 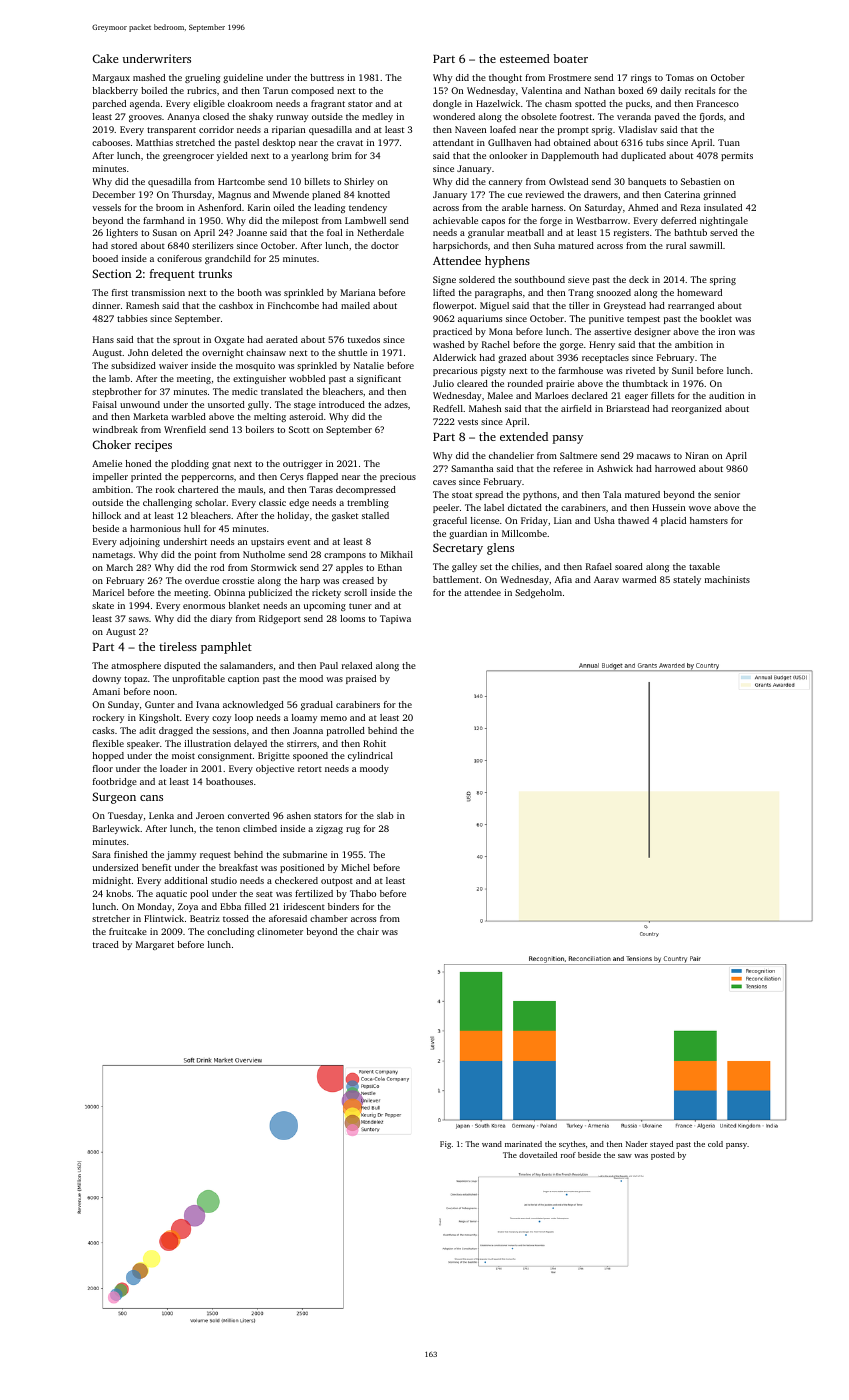 I want to click on slab, so click(x=385, y=815).
